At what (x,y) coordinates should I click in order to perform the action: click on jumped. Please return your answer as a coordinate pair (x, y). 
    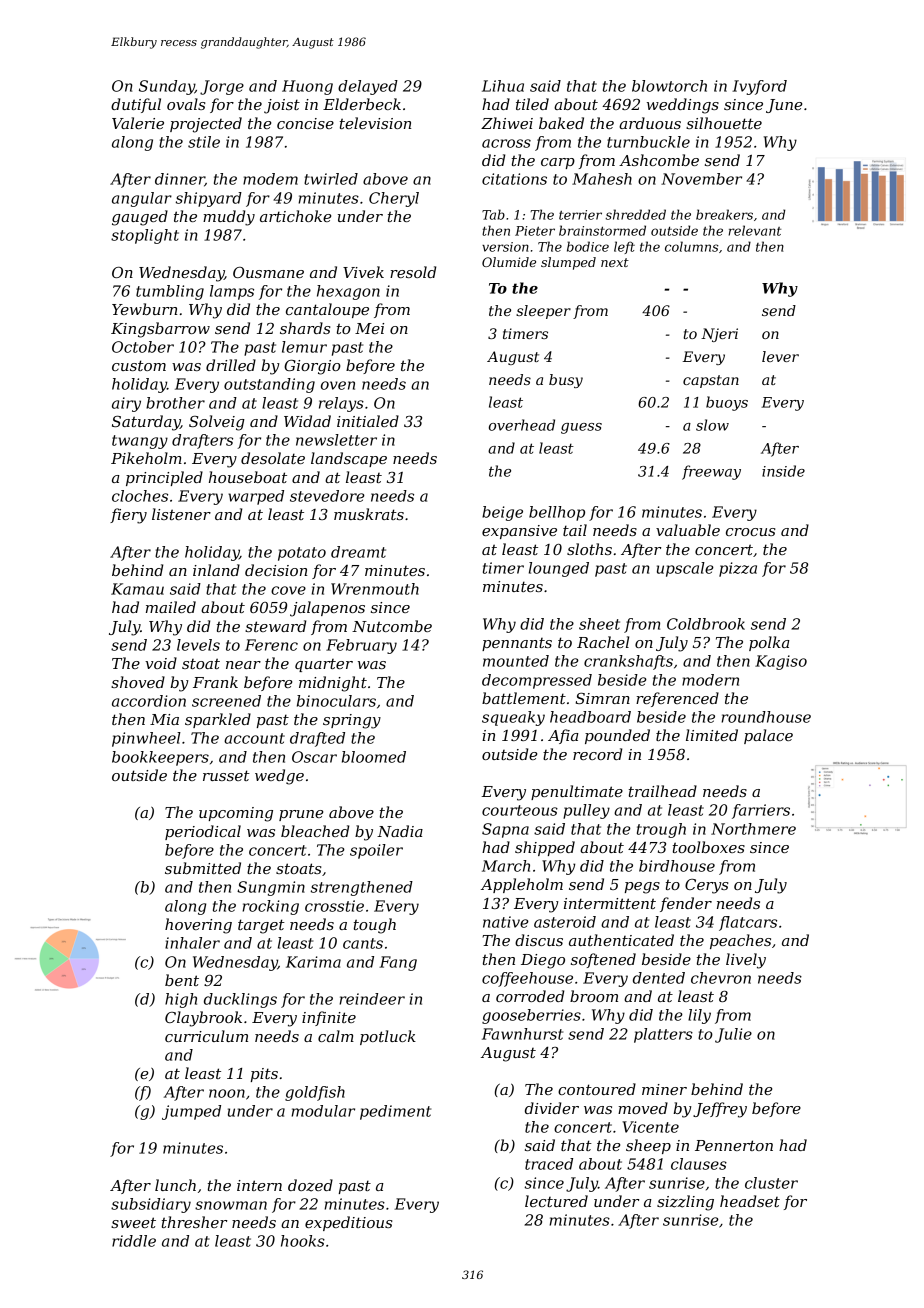
    Looking at the image, I should click on (191, 1112).
